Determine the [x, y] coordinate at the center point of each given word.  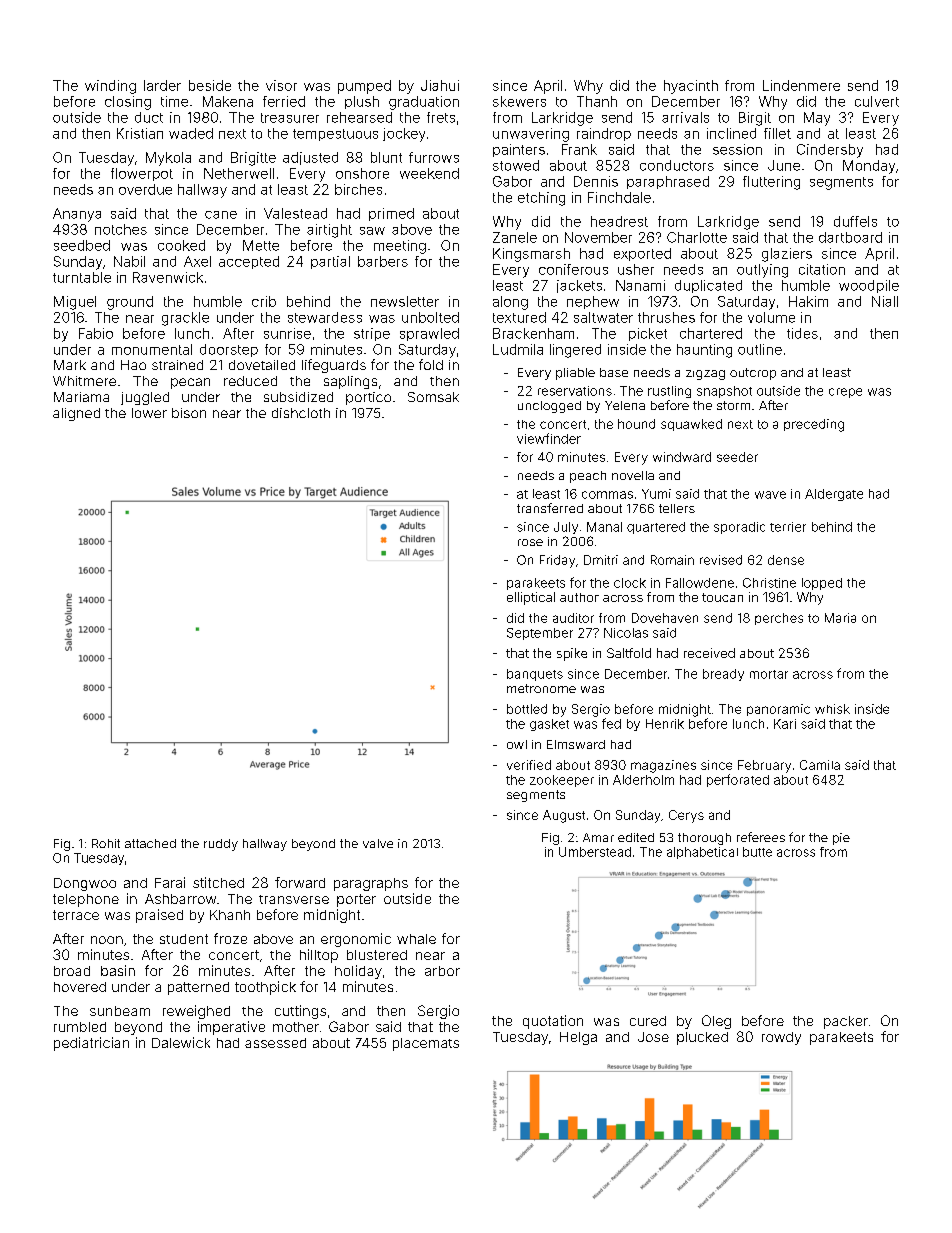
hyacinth [691, 87]
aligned [76, 414]
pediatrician [91, 1044]
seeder [737, 457]
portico [368, 398]
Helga [578, 1038]
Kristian [140, 133]
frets [441, 117]
